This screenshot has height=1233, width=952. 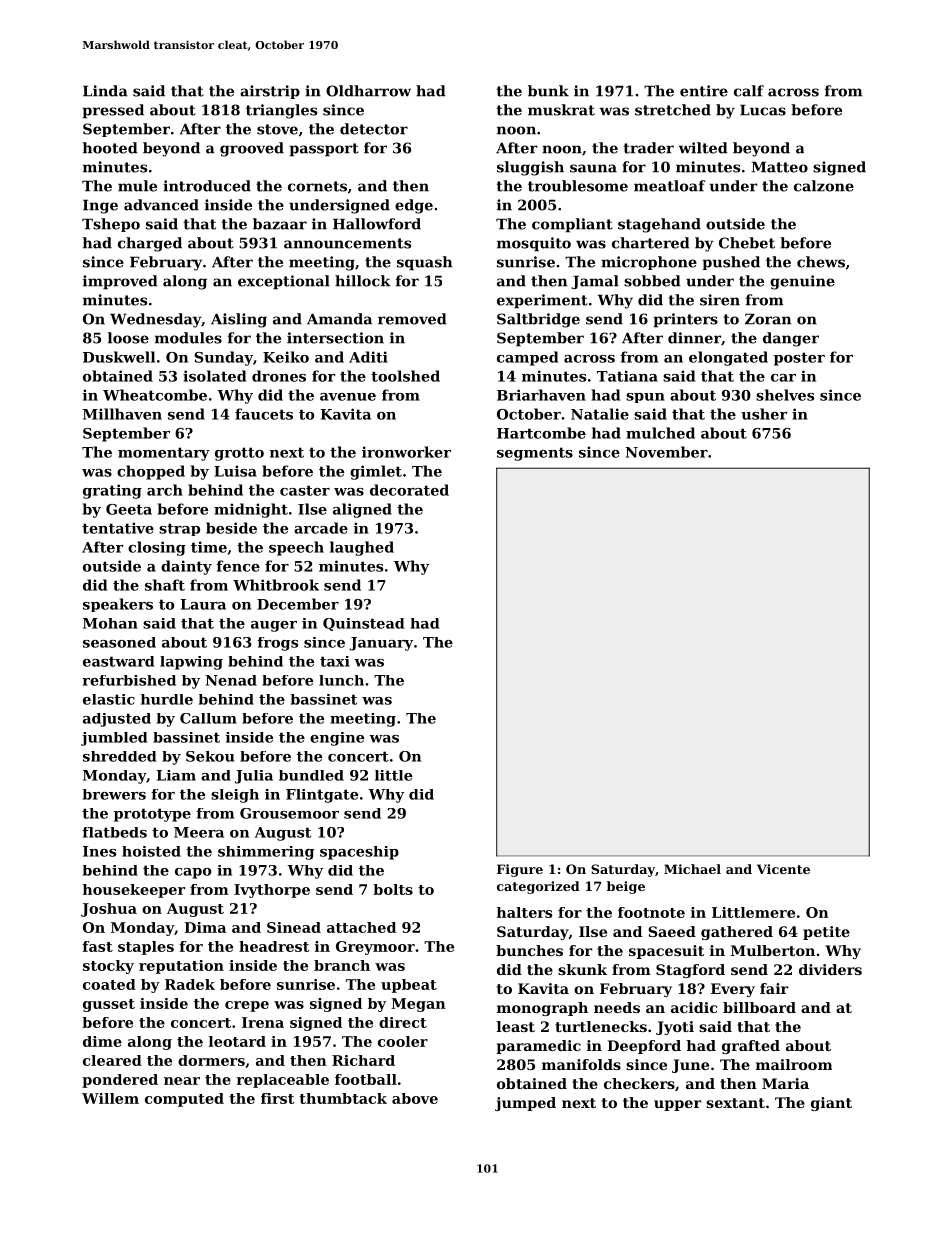 What do you see at coordinates (119, 357) in the screenshot?
I see `Duskwell` at bounding box center [119, 357].
